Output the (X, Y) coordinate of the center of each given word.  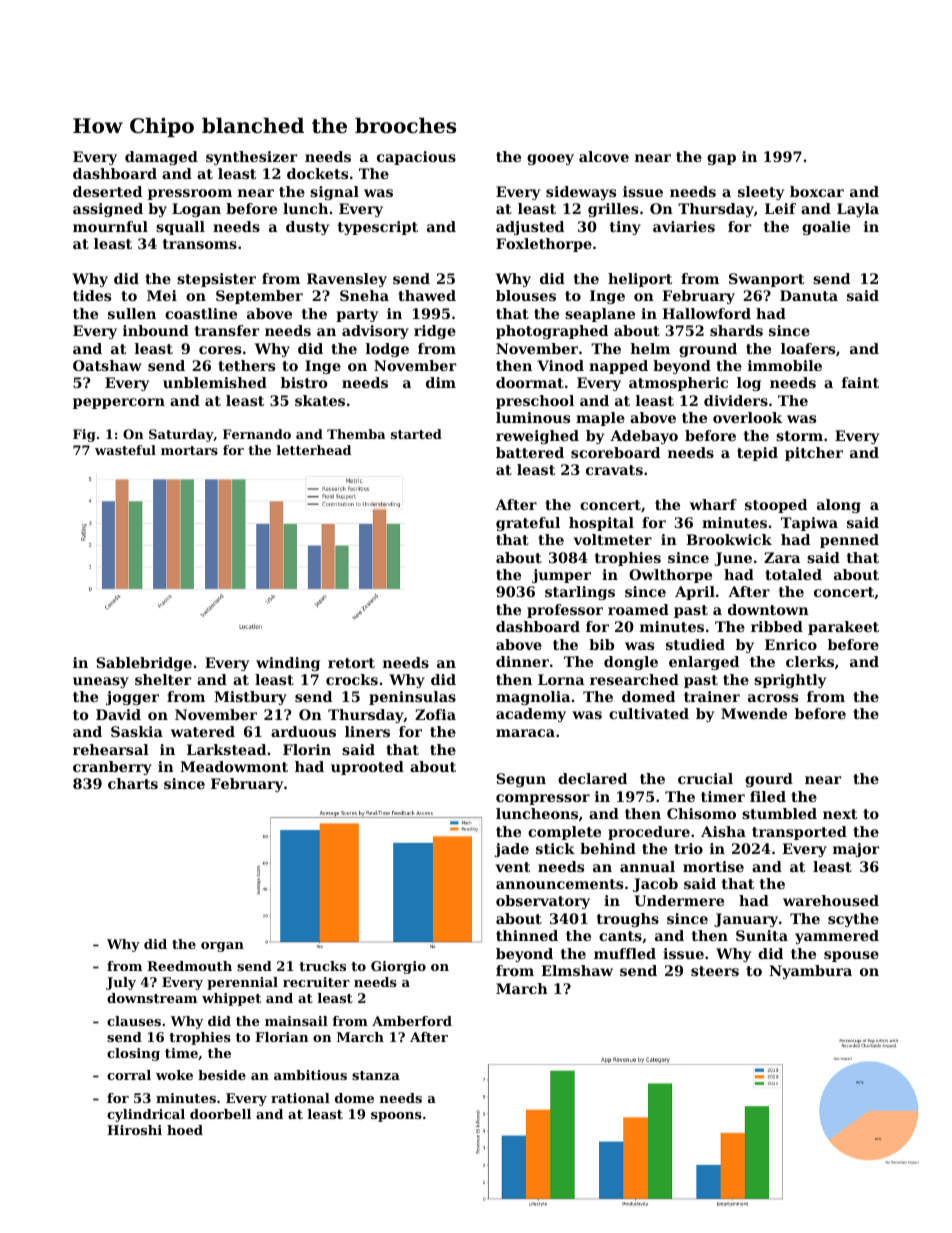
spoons (396, 1117)
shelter (163, 679)
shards (736, 330)
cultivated (649, 713)
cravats (614, 470)
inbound (156, 330)
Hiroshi (134, 1130)
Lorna (561, 679)
